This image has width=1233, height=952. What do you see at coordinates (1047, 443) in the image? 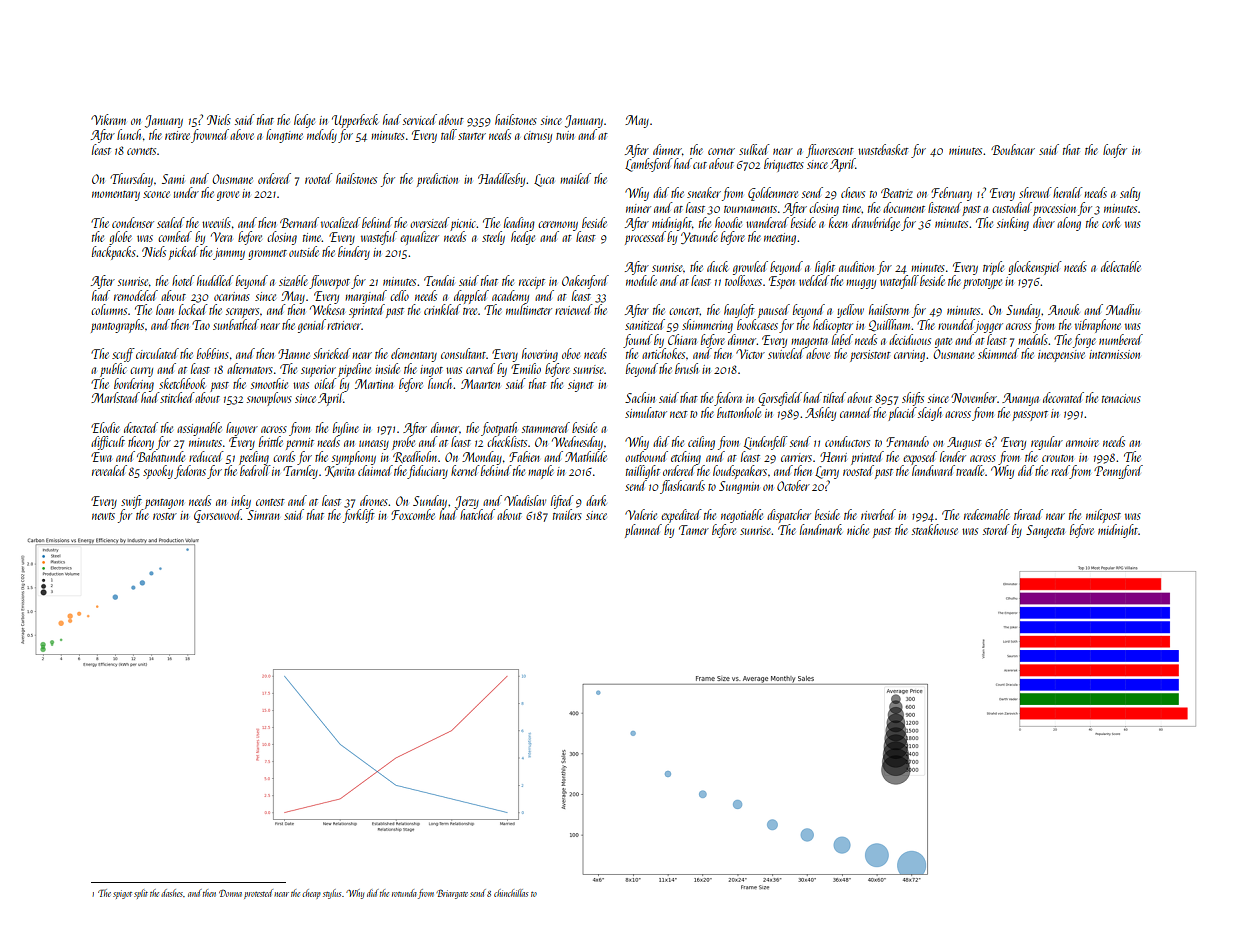
I see `regular` at bounding box center [1047, 443].
